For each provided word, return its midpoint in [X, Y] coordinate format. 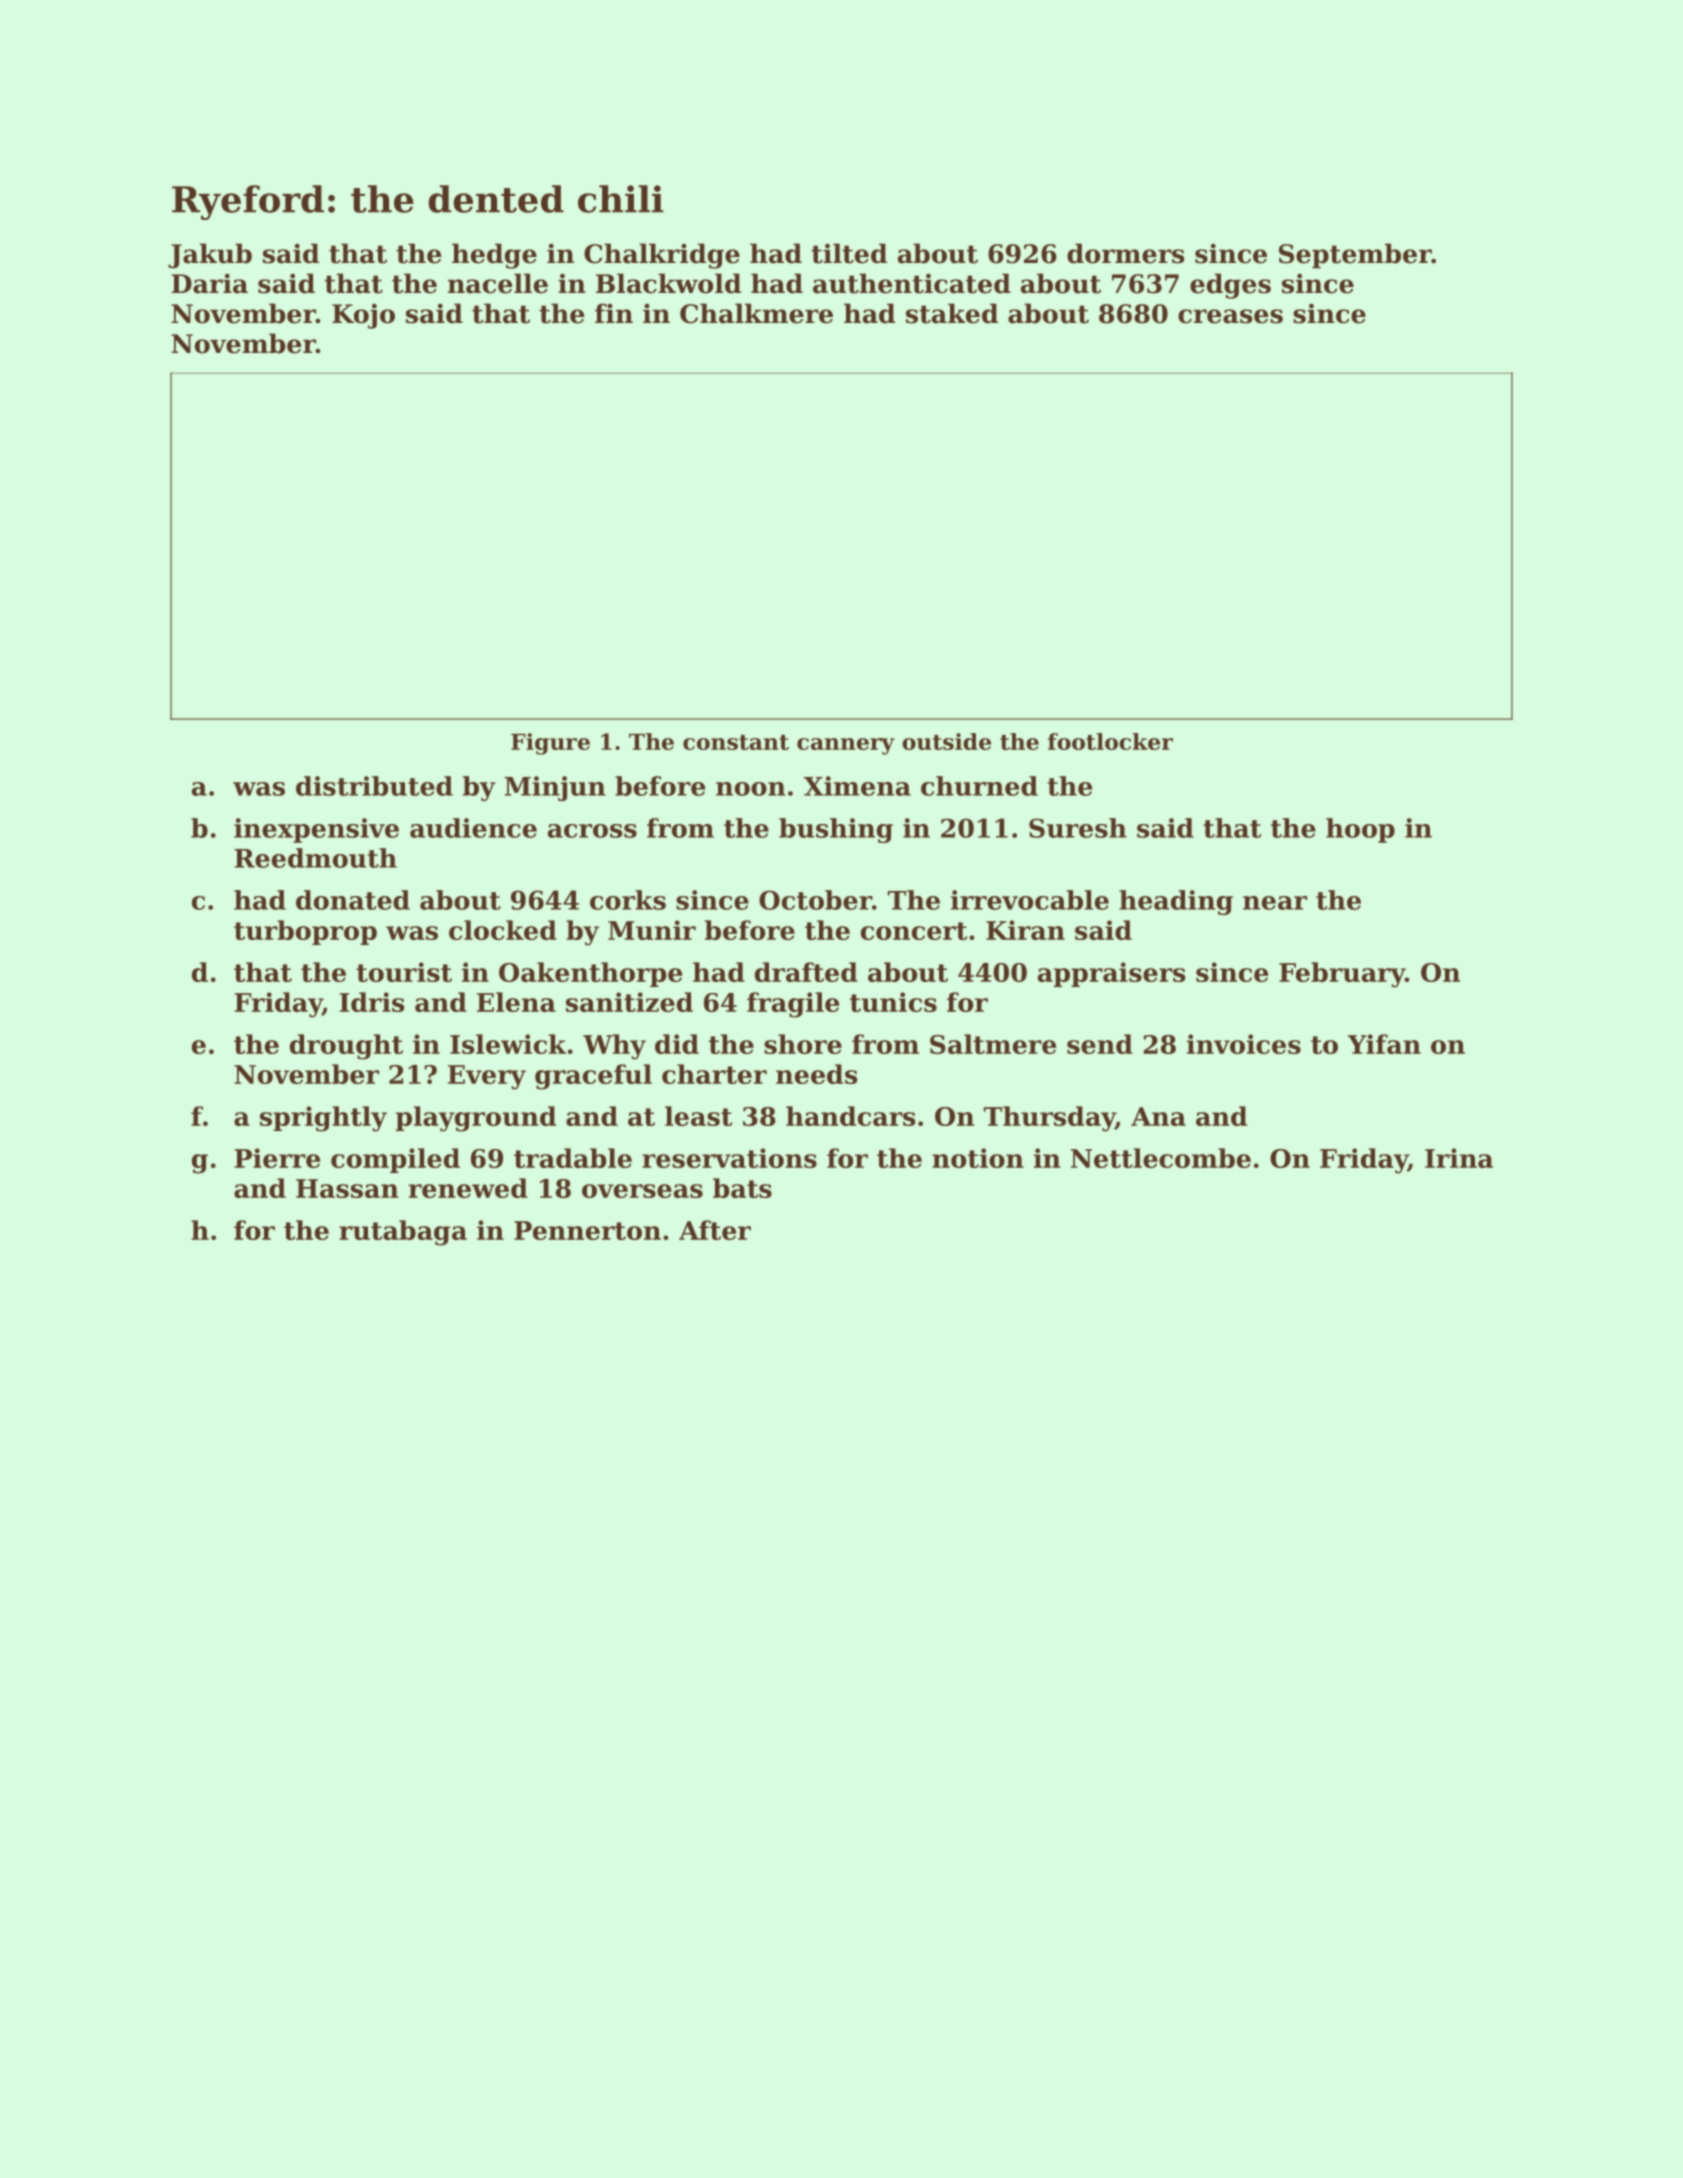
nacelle [498, 283]
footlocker [1110, 741]
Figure [550, 744]
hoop [1360, 830]
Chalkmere [756, 313]
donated [353, 900]
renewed [468, 1188]
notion [978, 1158]
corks [628, 900]
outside [946, 741]
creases [1230, 316]
